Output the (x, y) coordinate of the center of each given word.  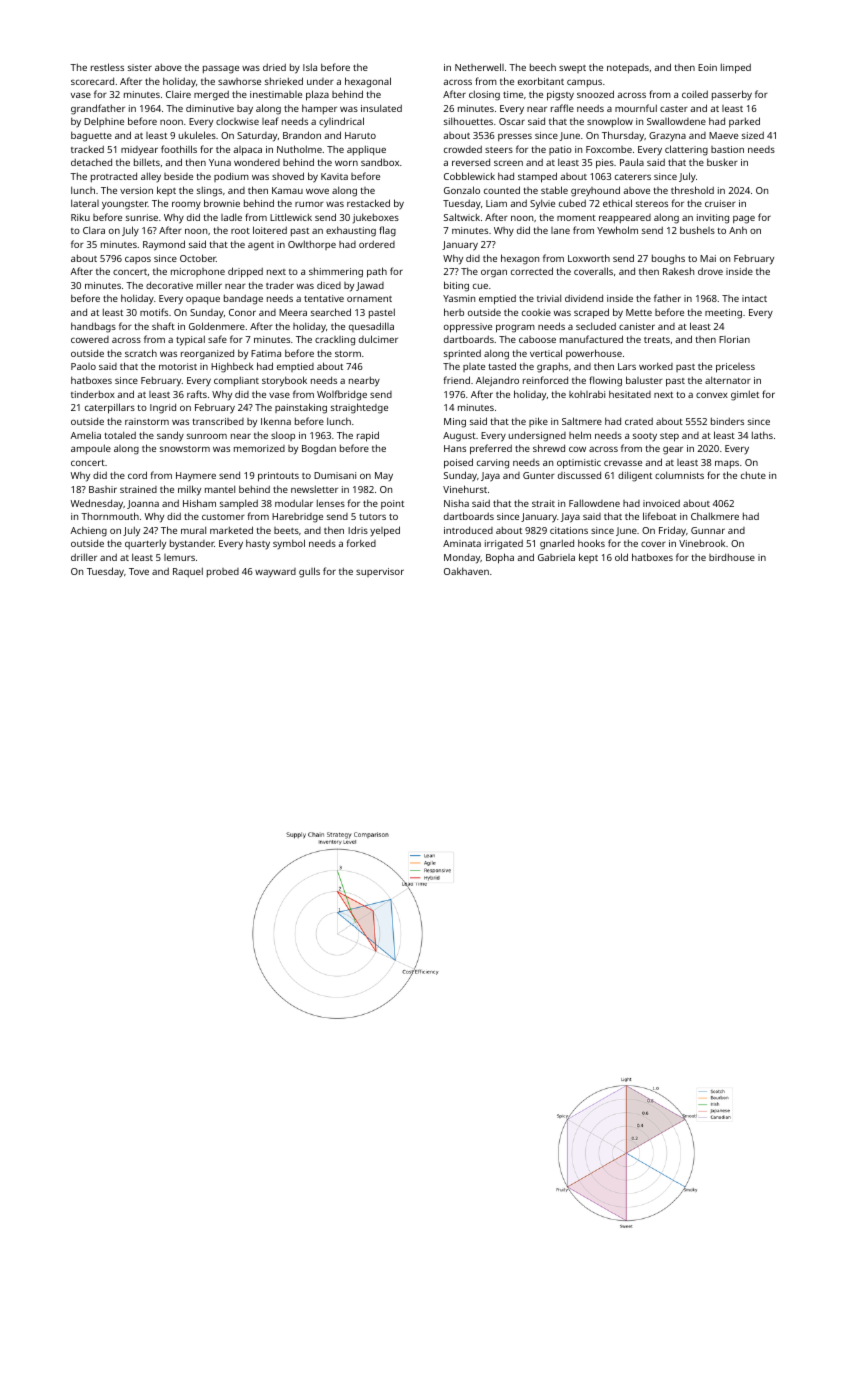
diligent (635, 476)
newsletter (314, 489)
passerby (732, 95)
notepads (628, 69)
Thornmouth (110, 516)
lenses (331, 503)
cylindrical (341, 122)
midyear (139, 151)
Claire (178, 94)
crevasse (623, 463)
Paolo (83, 366)
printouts (278, 477)
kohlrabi (587, 394)
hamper (319, 109)
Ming (455, 423)
